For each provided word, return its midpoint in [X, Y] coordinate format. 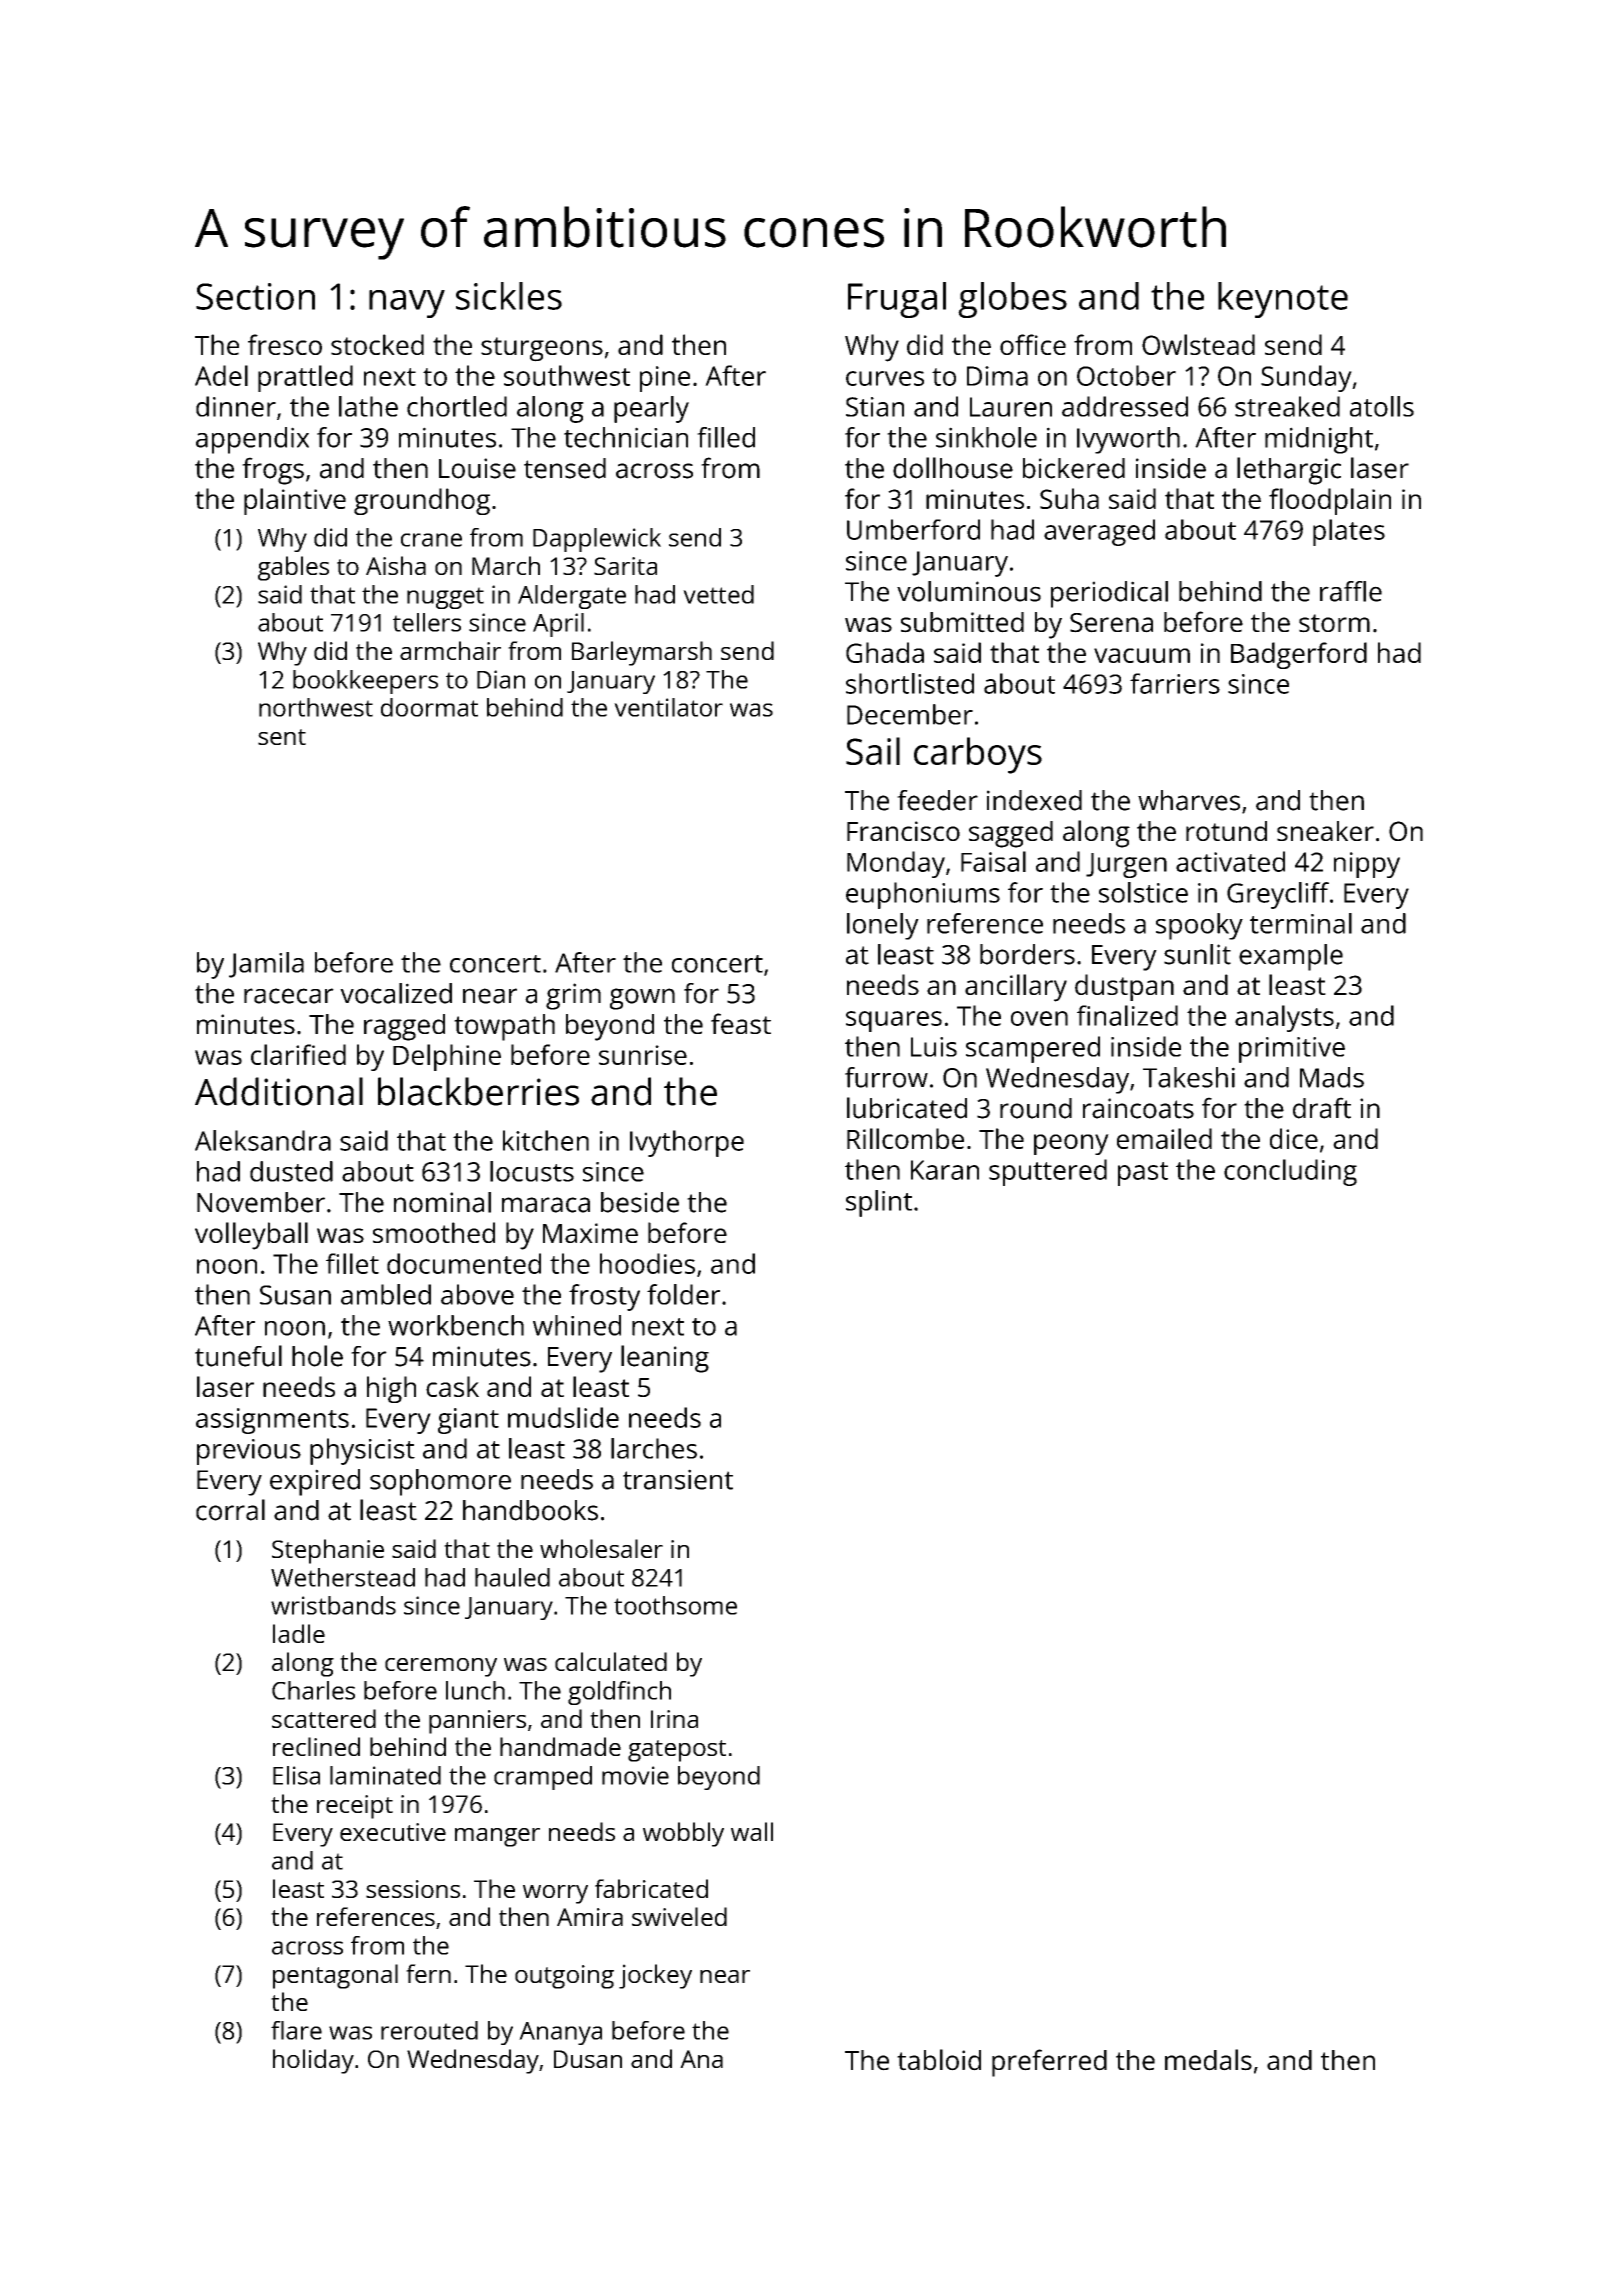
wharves [1189, 800]
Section [255, 296]
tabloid [939, 2060]
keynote [1283, 300]
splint [879, 1203]
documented [464, 1263]
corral [230, 1510]
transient [678, 1479]
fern [428, 1973]
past [1143, 1174]
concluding [1290, 1172]
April [558, 625]
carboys [978, 755]
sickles [509, 296]
